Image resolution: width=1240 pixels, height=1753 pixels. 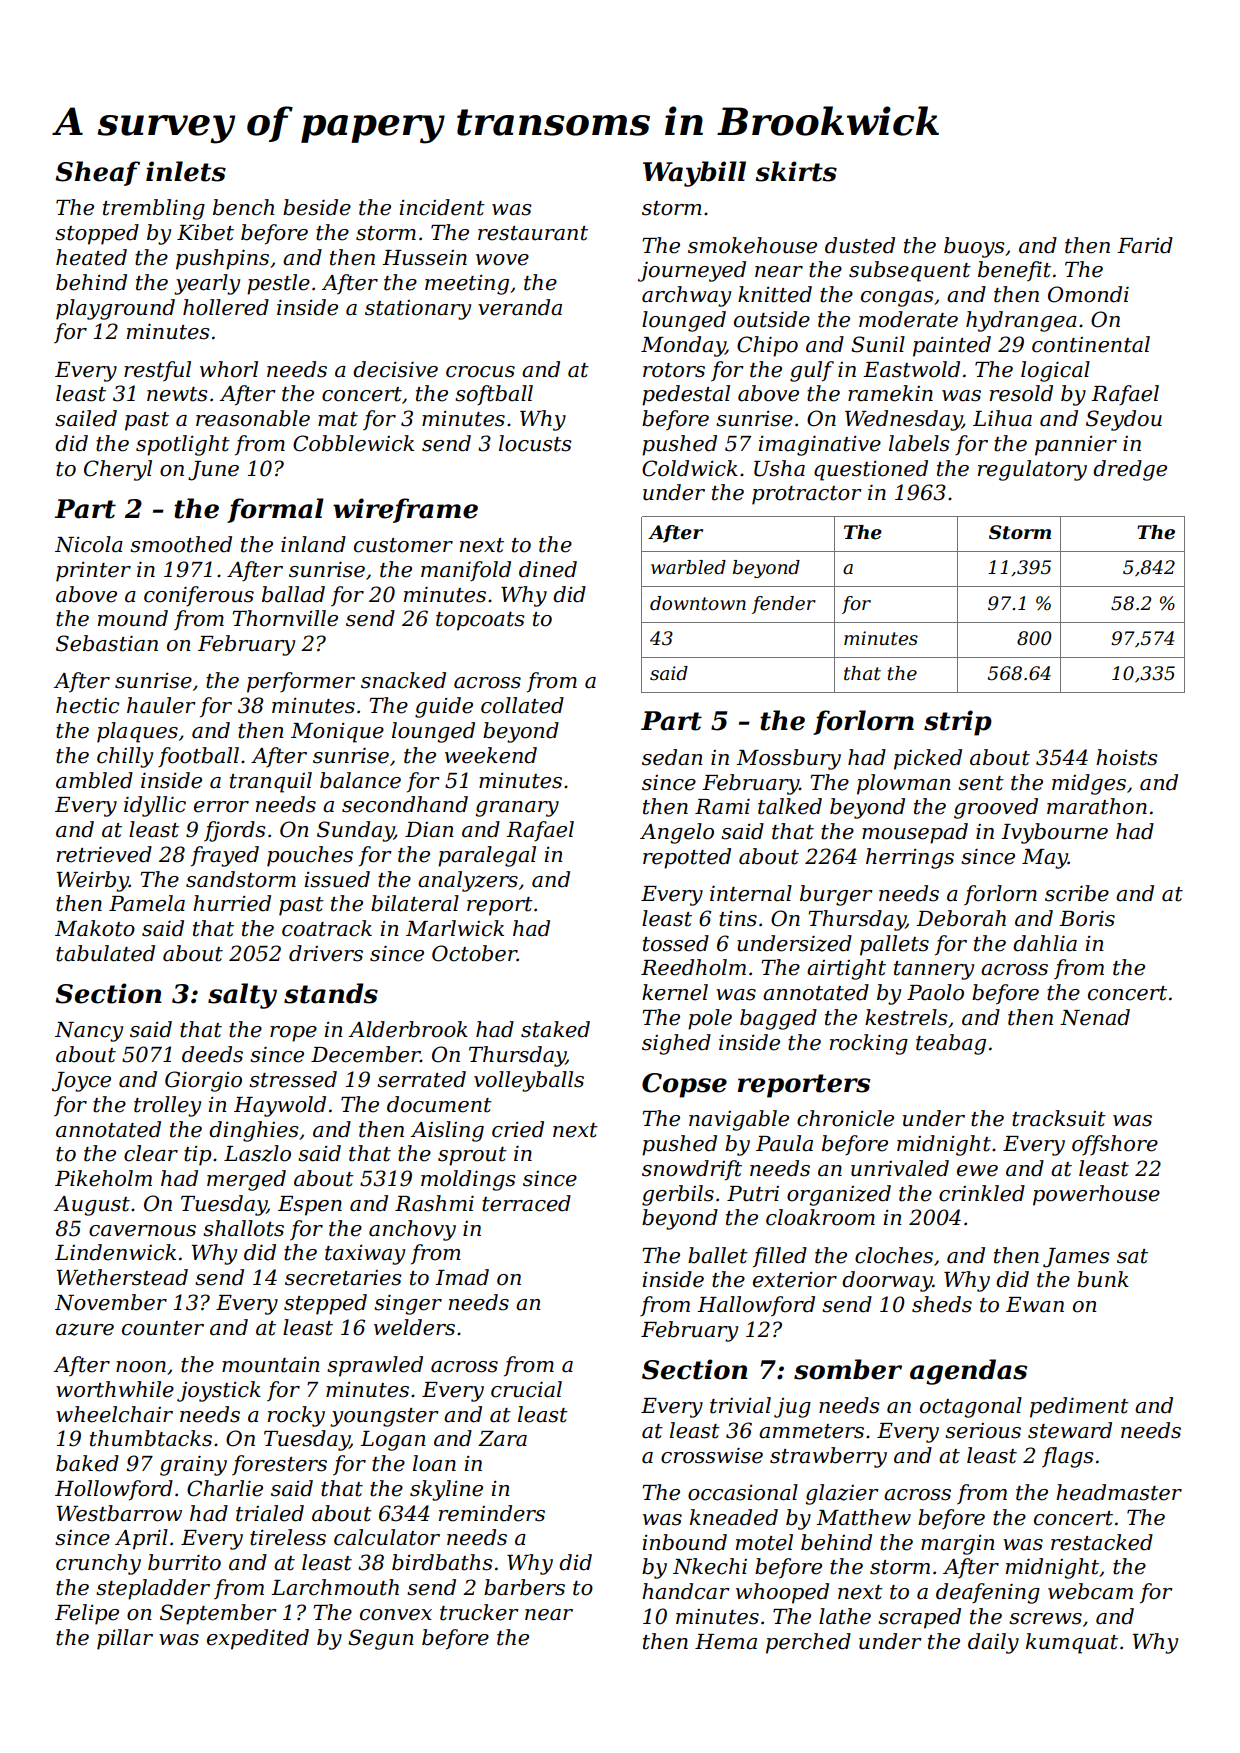 What do you see at coordinates (522, 705) in the document?
I see `collated` at bounding box center [522, 705].
